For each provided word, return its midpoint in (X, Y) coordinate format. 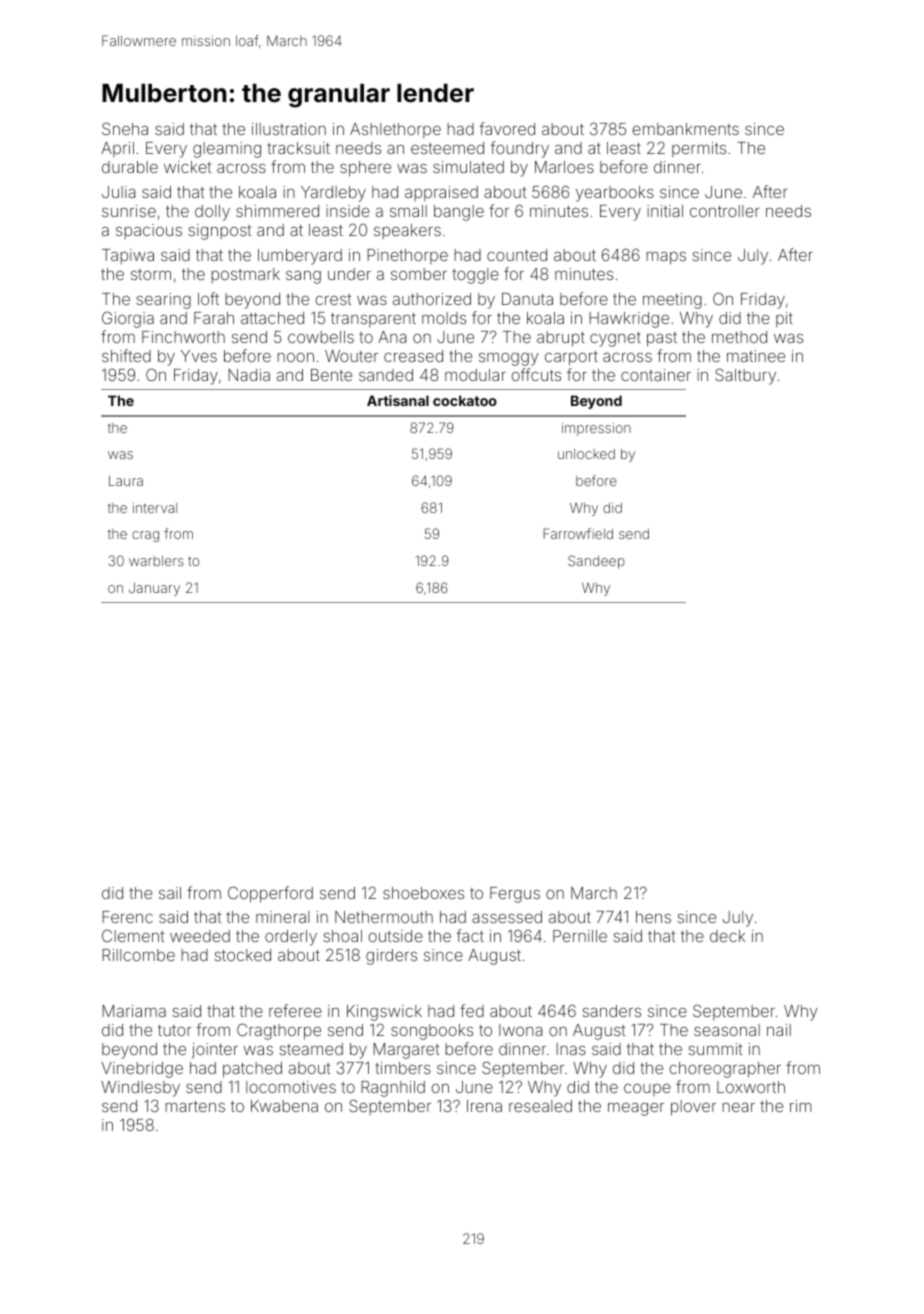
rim (800, 1106)
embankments (685, 129)
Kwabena (284, 1106)
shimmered (277, 211)
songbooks (432, 1032)
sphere (365, 169)
